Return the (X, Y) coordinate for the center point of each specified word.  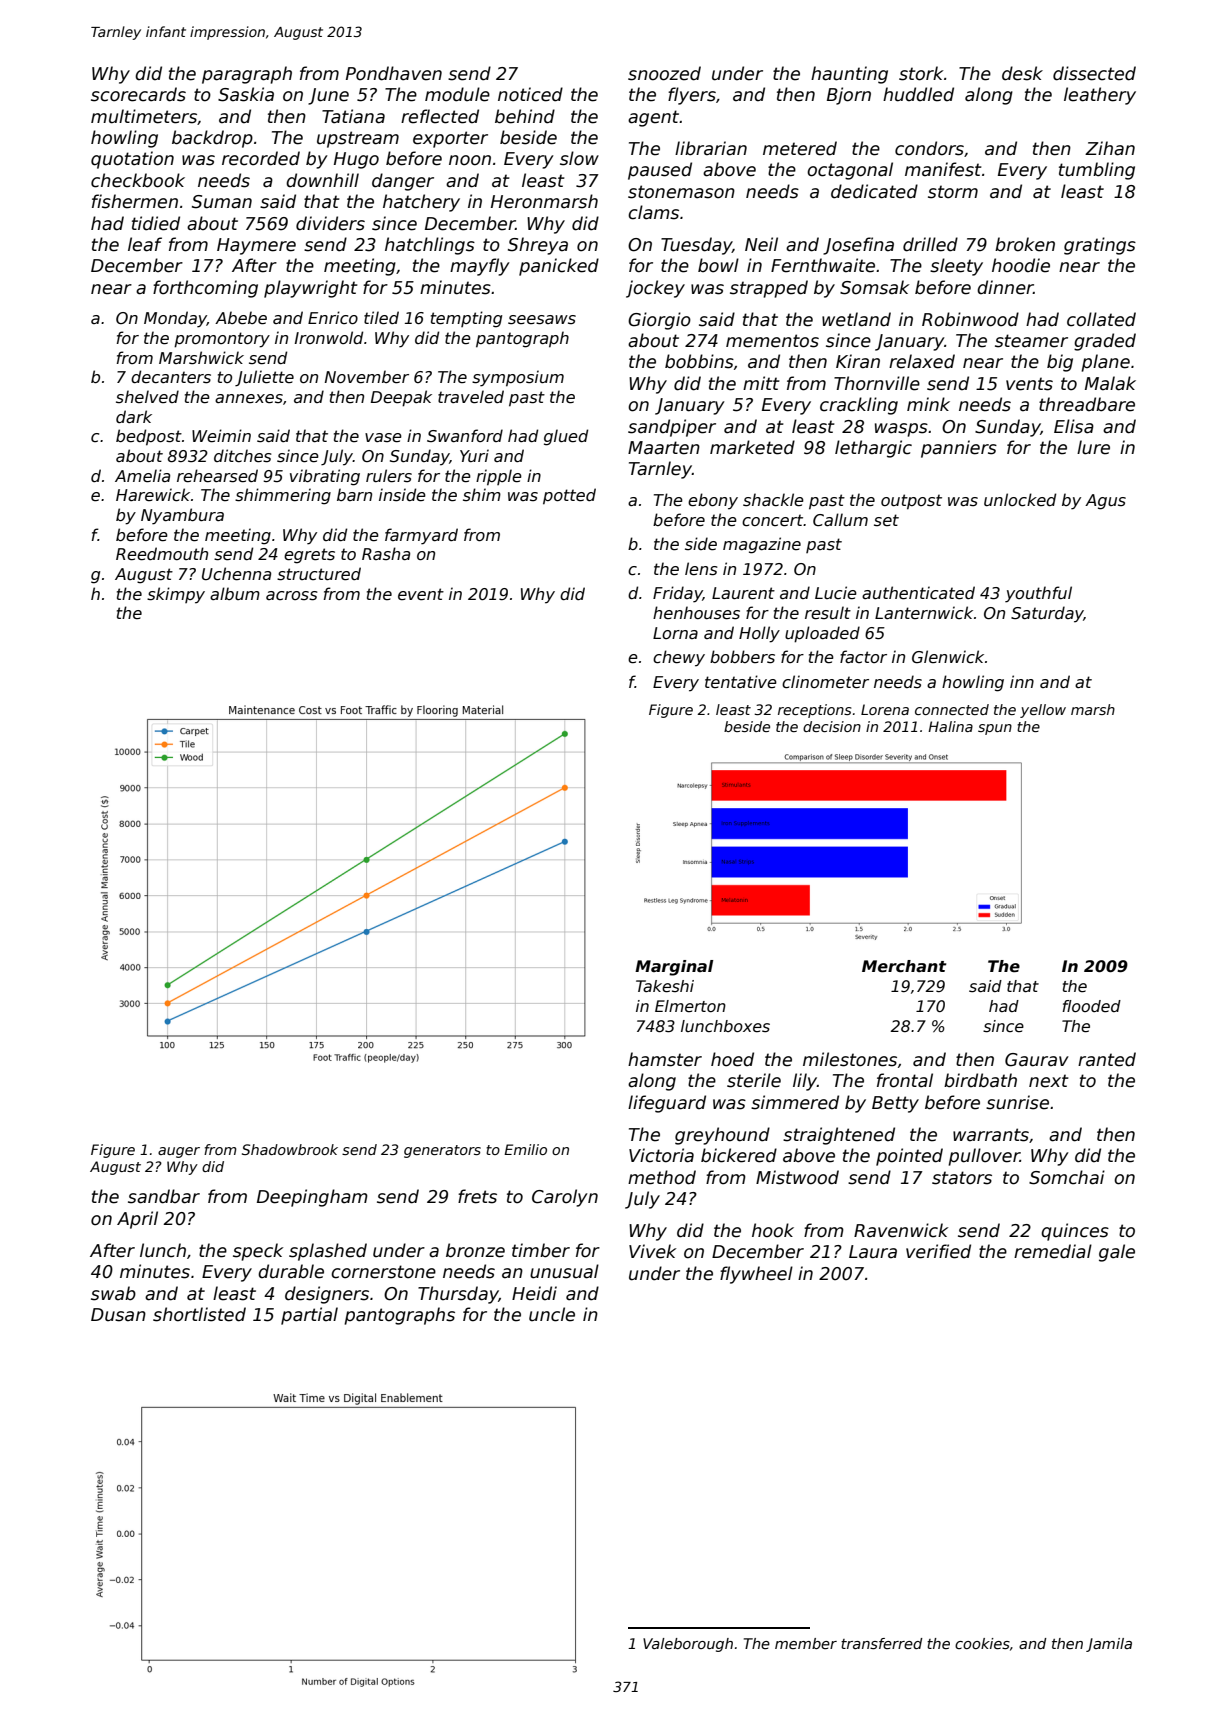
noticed (530, 94)
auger (179, 1152)
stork (921, 73)
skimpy (176, 595)
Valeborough (688, 1645)
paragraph (247, 75)
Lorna (675, 633)
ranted (1107, 1059)
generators (442, 1151)
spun (995, 729)
